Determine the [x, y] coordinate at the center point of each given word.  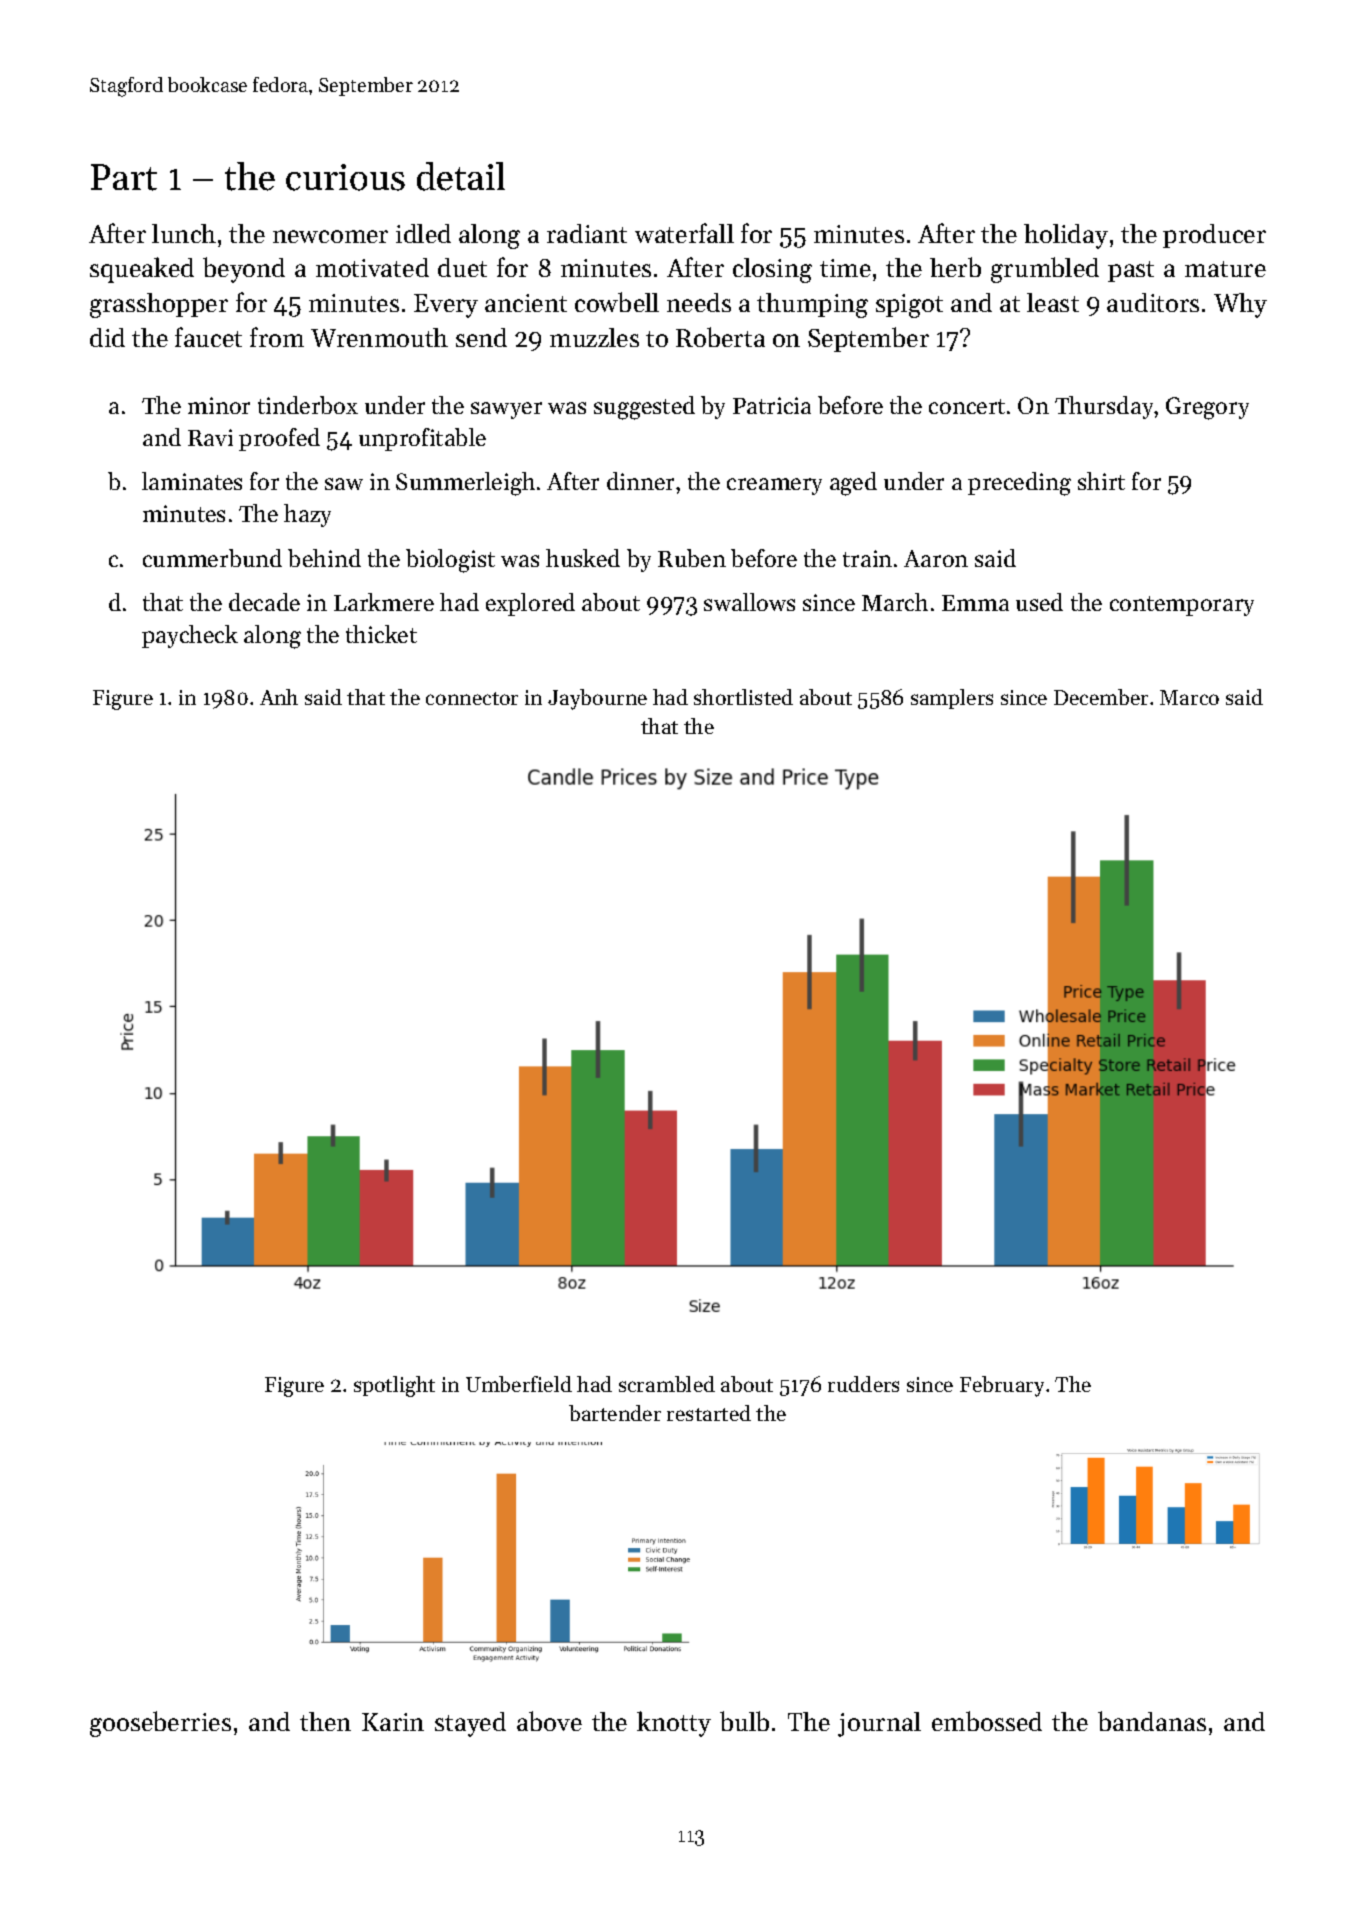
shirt [1101, 481]
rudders [863, 1384]
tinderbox [308, 405]
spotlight [394, 1386]
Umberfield [519, 1384]
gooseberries [160, 1724]
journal [879, 1724]
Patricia [772, 405]
